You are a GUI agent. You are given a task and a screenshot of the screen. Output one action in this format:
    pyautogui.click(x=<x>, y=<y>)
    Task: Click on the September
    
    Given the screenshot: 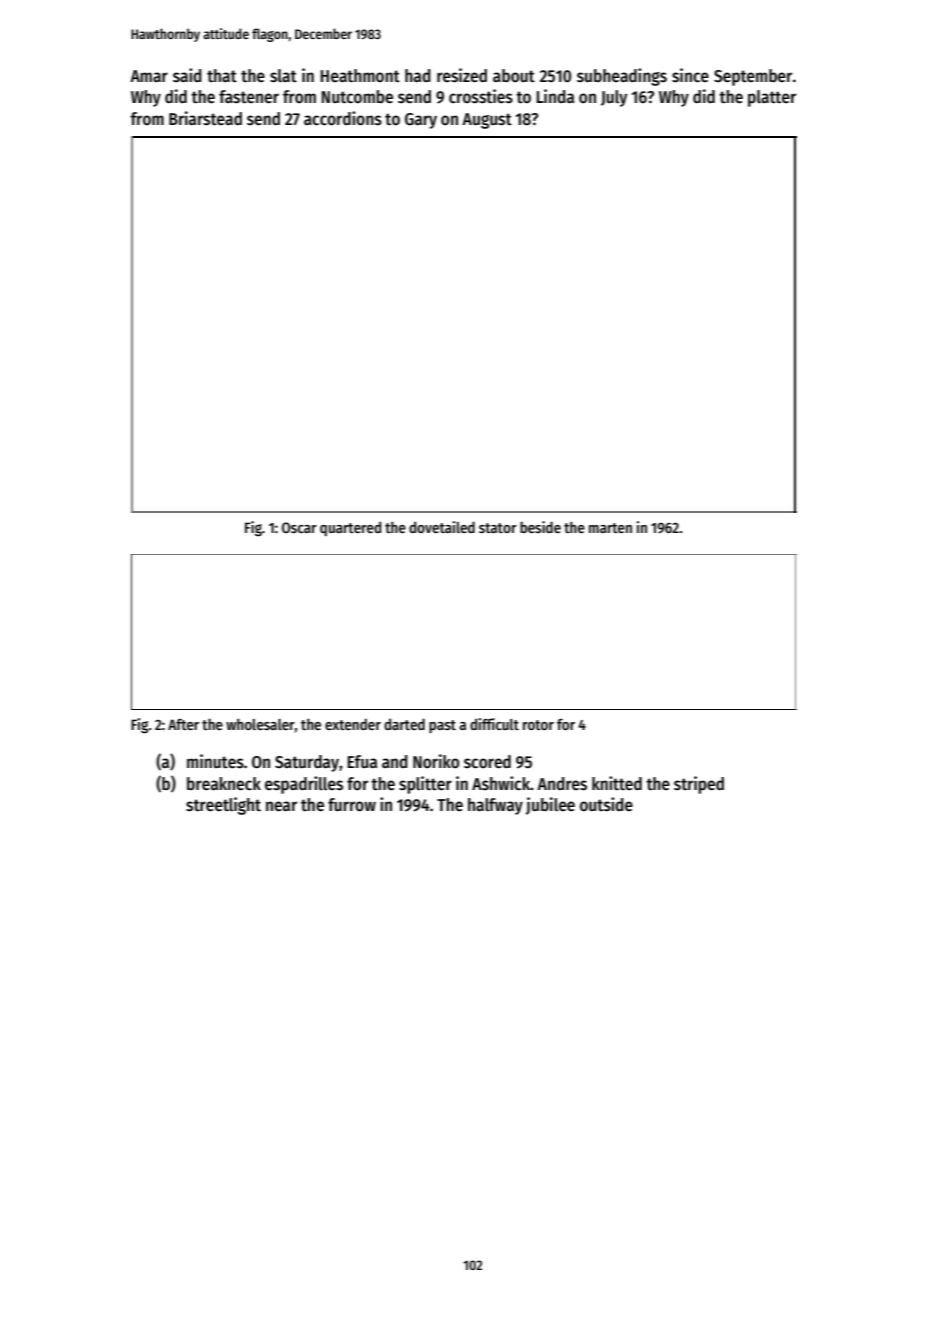 What is the action you would take?
    pyautogui.click(x=753, y=77)
